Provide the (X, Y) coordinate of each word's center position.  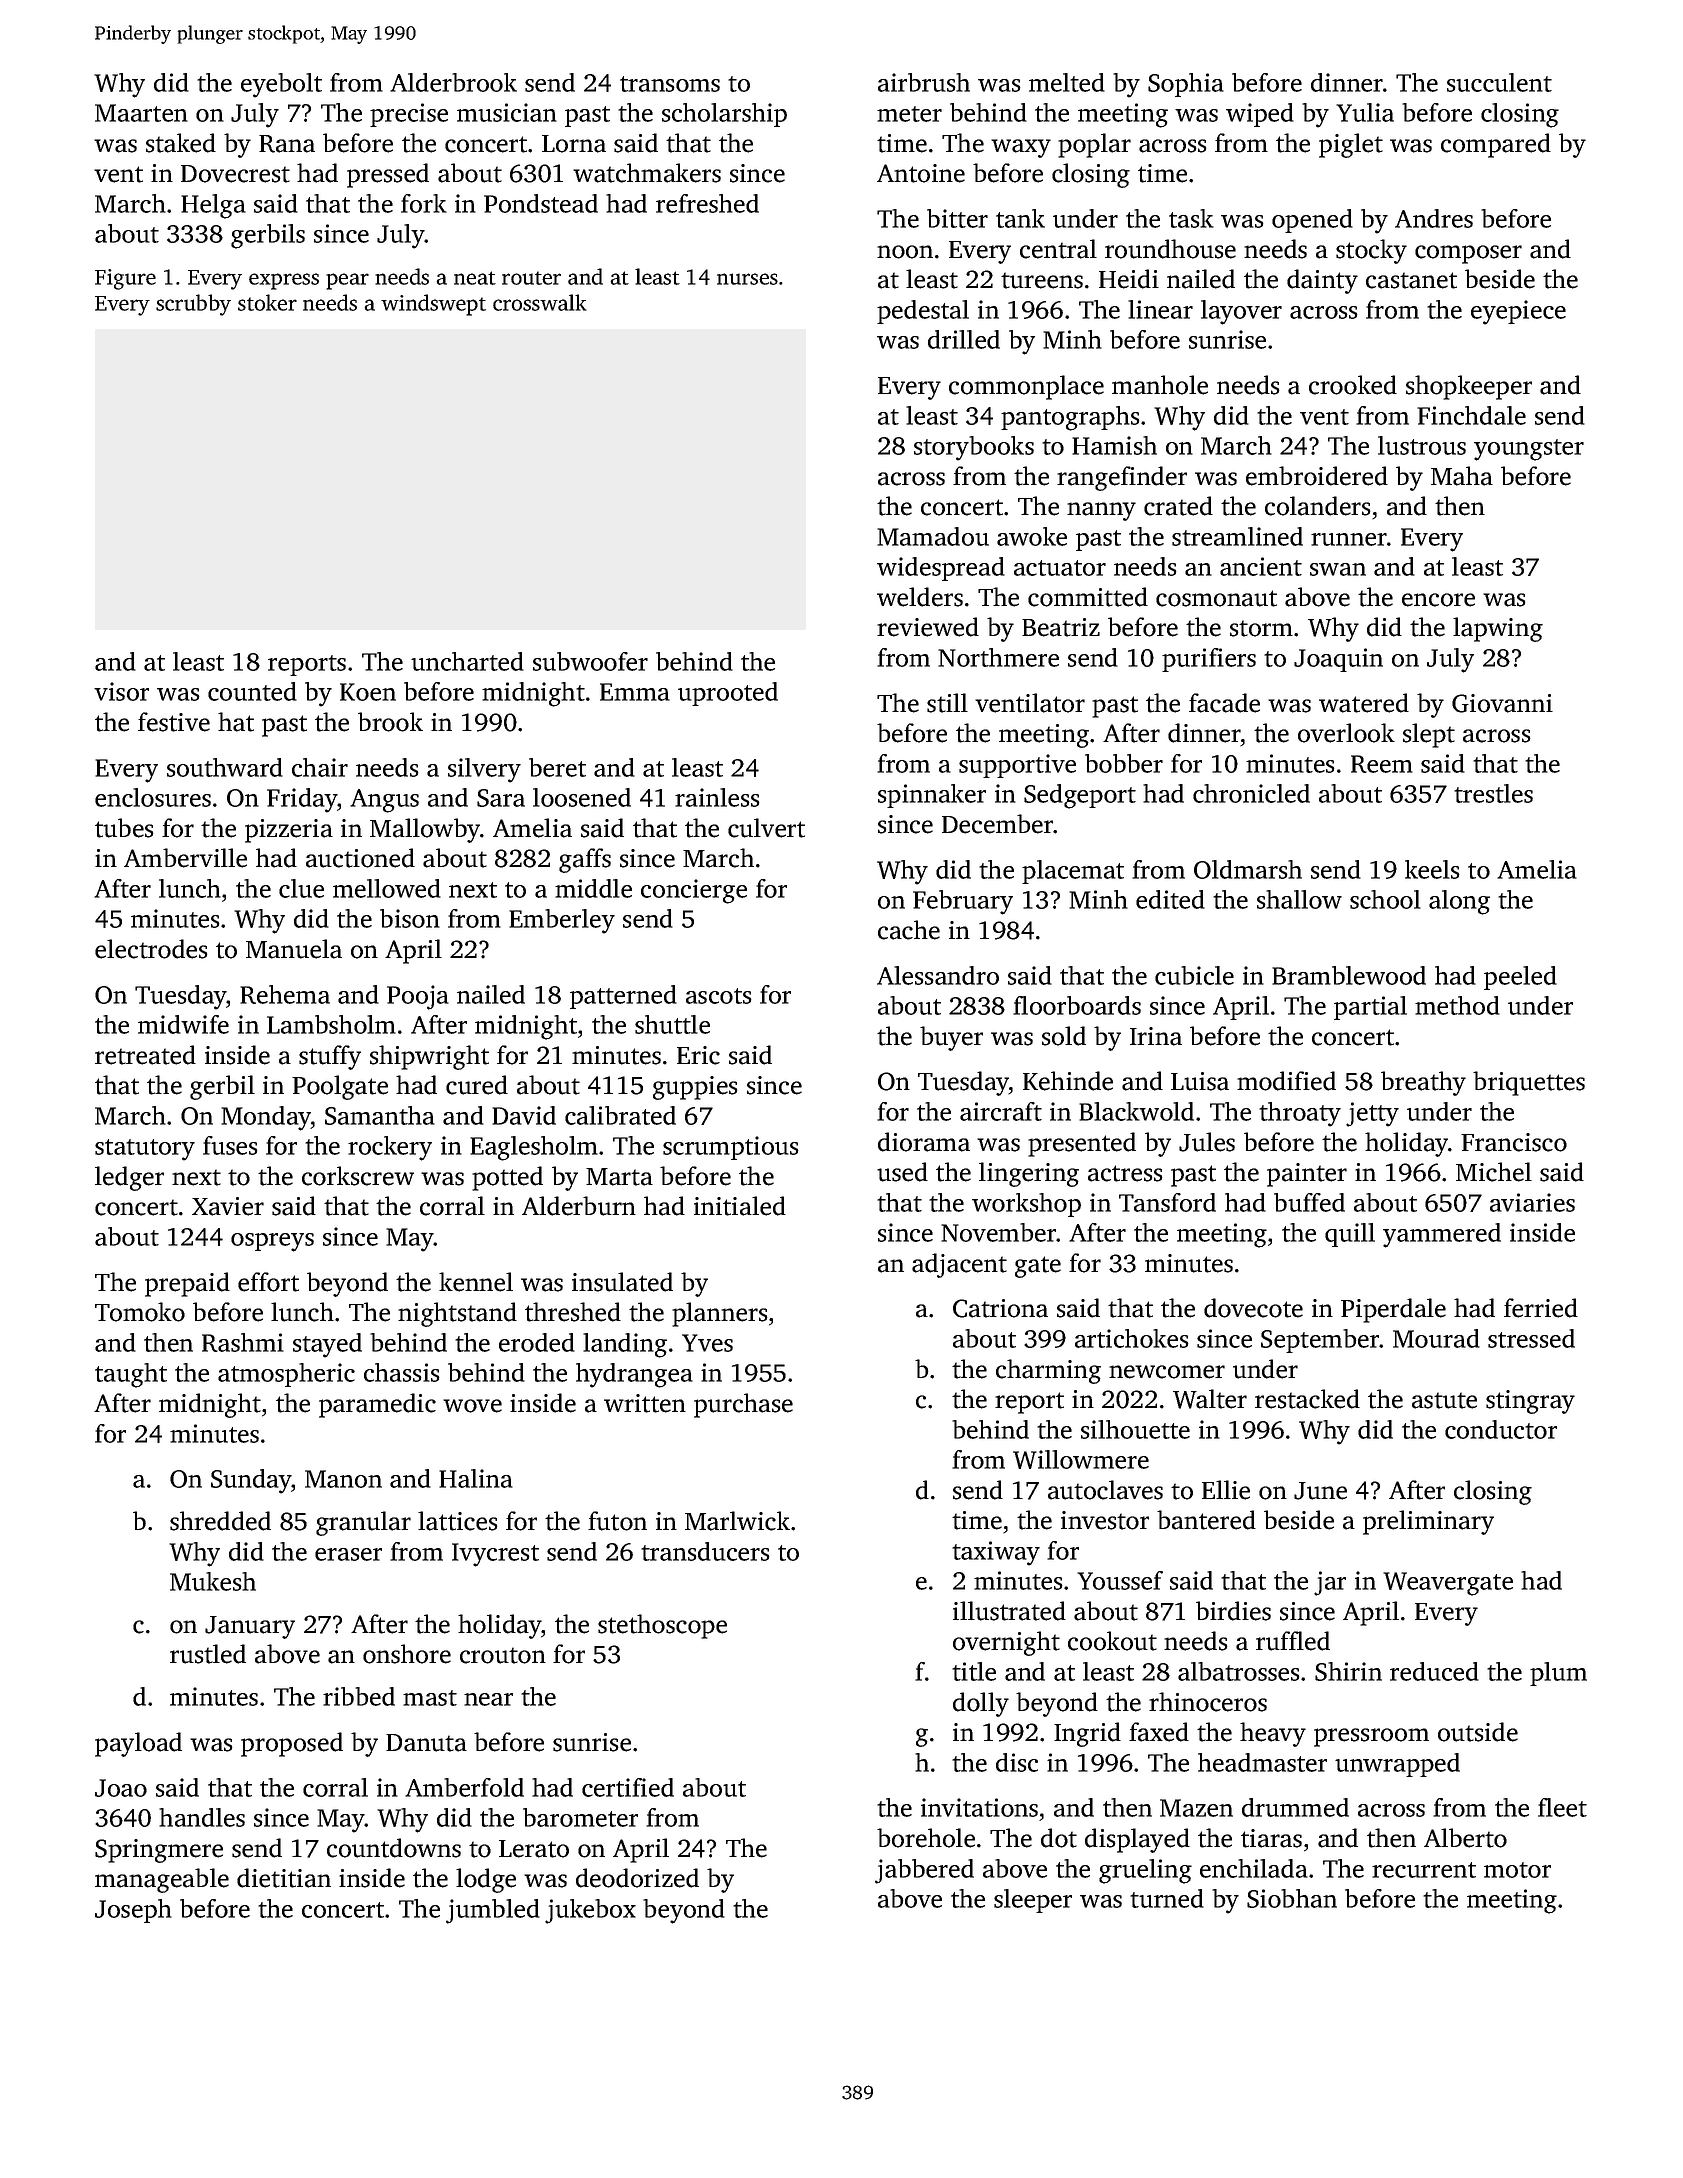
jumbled (493, 1911)
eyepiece (1518, 312)
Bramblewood (1349, 975)
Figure (125, 279)
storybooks (974, 448)
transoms (670, 84)
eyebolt (281, 85)
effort (268, 1282)
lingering (1029, 1174)
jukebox (590, 1911)
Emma (635, 692)
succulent (1499, 82)
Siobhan (1292, 1898)
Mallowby (425, 830)
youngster (1529, 450)
